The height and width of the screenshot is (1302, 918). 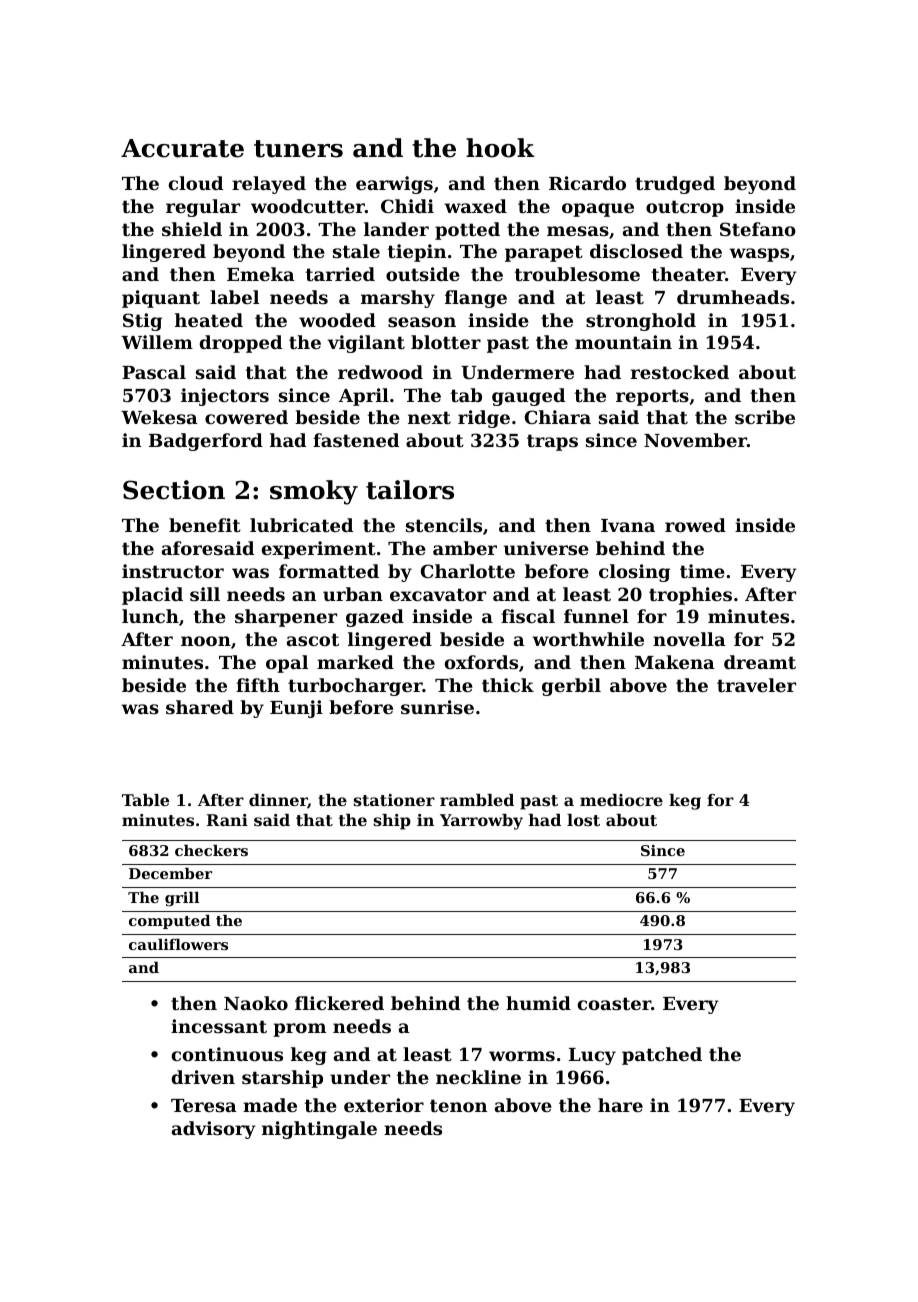 I want to click on flange, so click(x=476, y=299).
